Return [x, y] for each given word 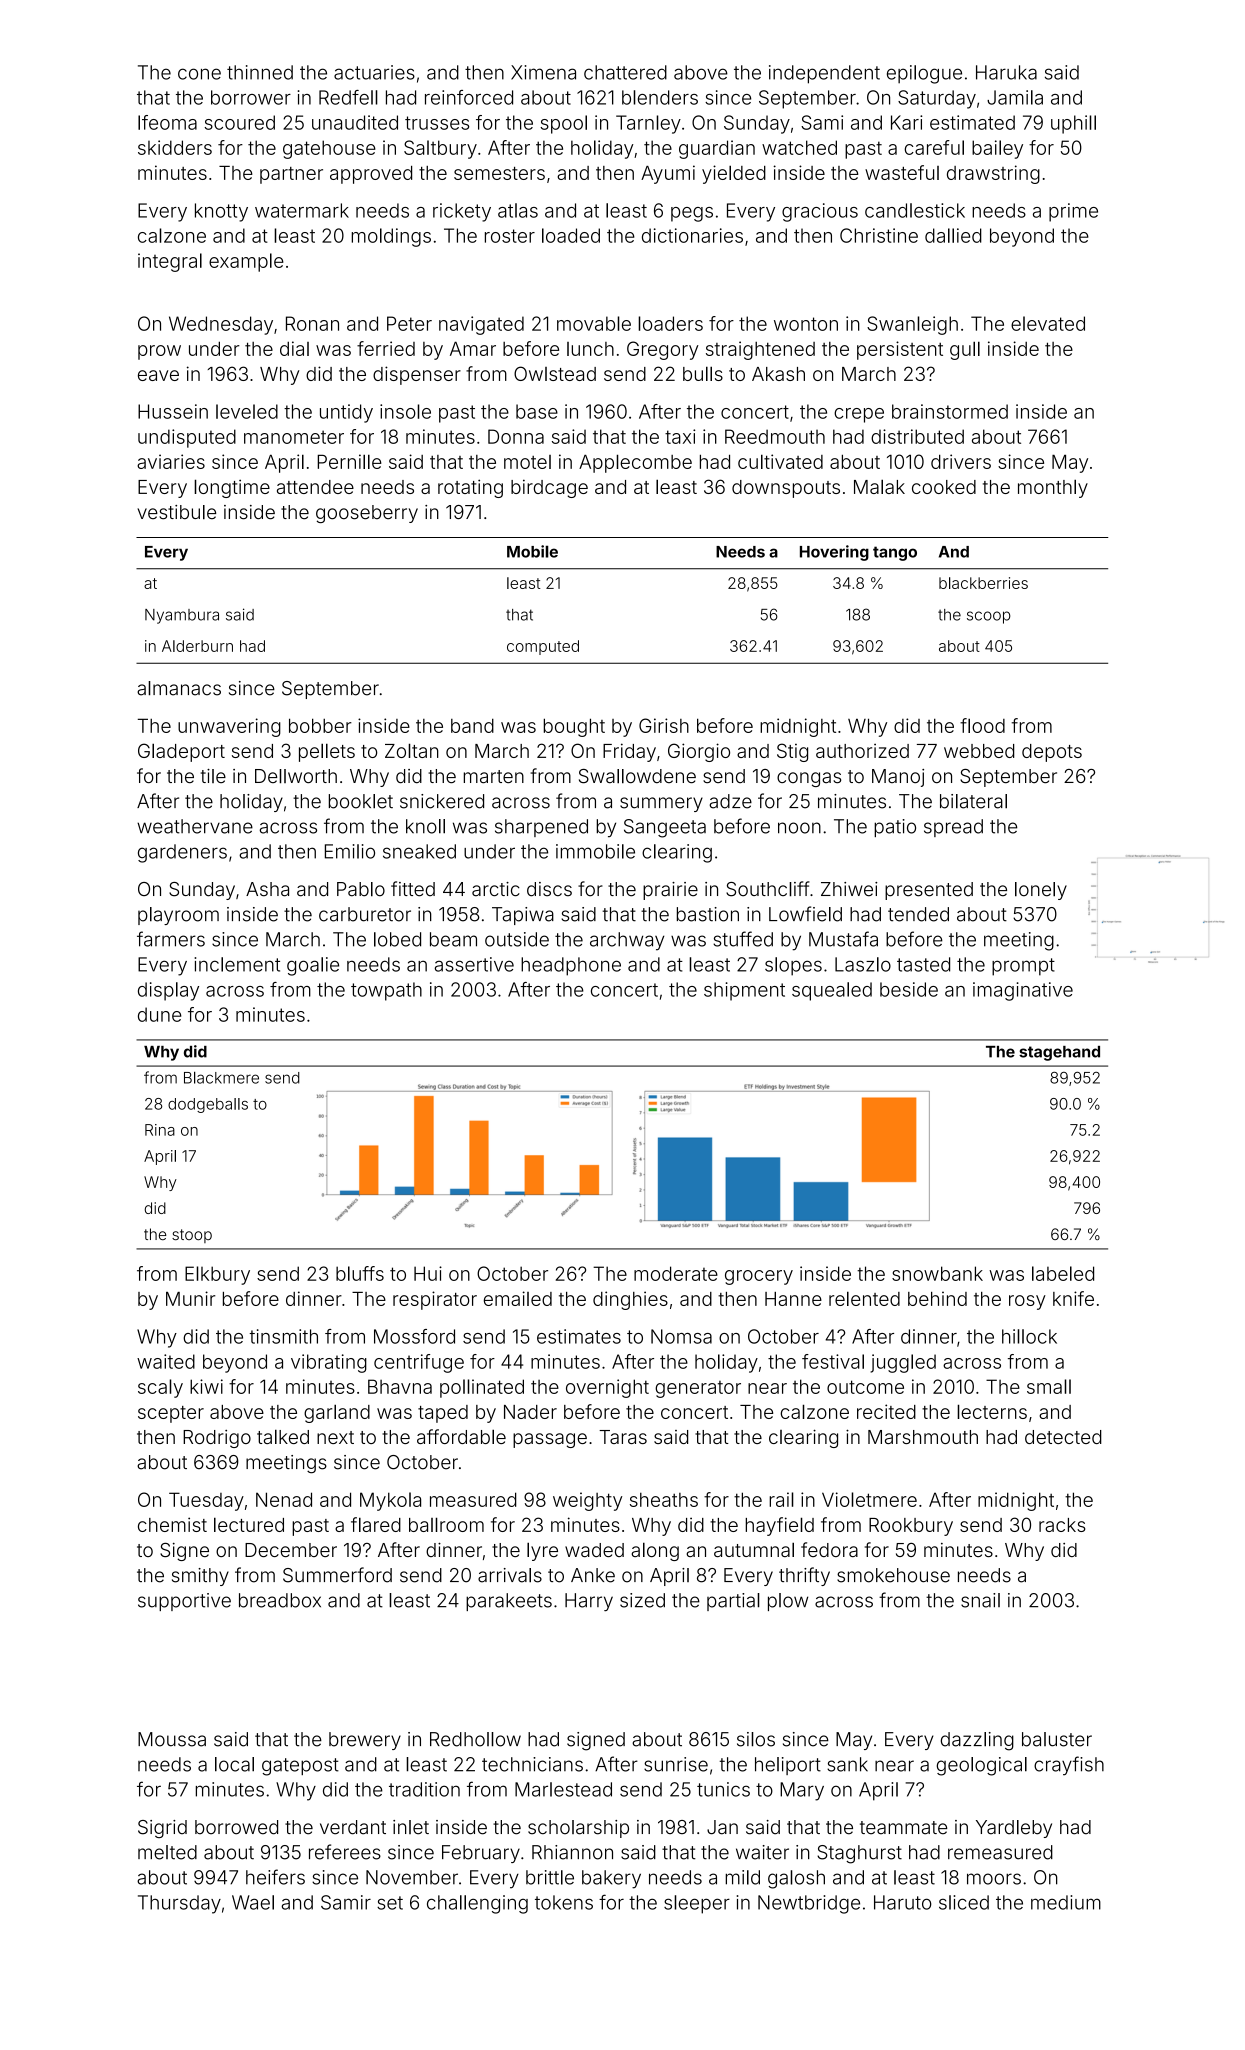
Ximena [543, 72]
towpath [386, 991]
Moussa [172, 1739]
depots [1052, 753]
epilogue [924, 74]
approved [371, 175]
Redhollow [475, 1739]
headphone [571, 966]
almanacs [179, 688]
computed [543, 647]
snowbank [937, 1273]
